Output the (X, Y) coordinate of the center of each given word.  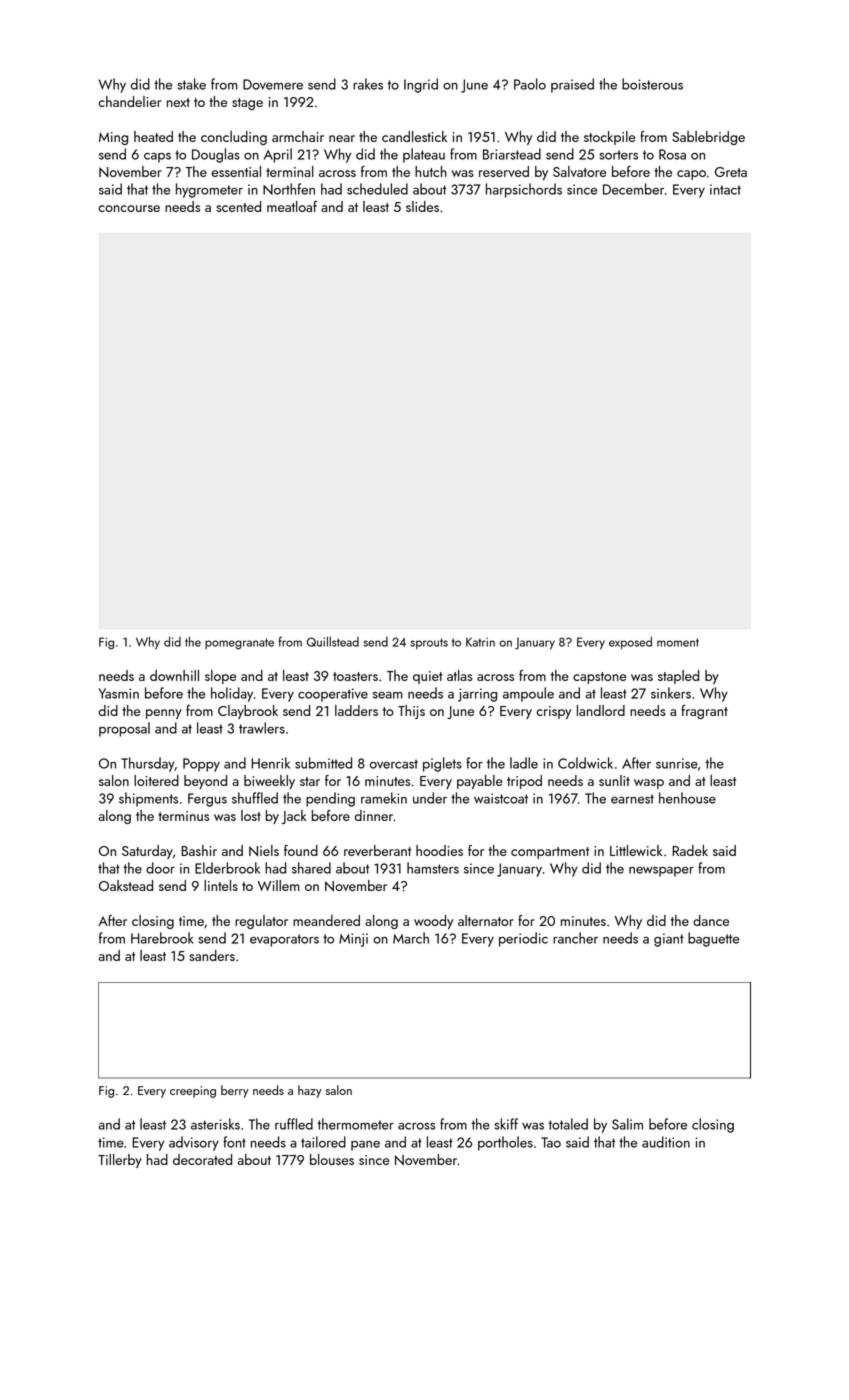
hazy (310, 1091)
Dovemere (273, 84)
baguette (713, 939)
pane (365, 1145)
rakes (368, 84)
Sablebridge (708, 138)
